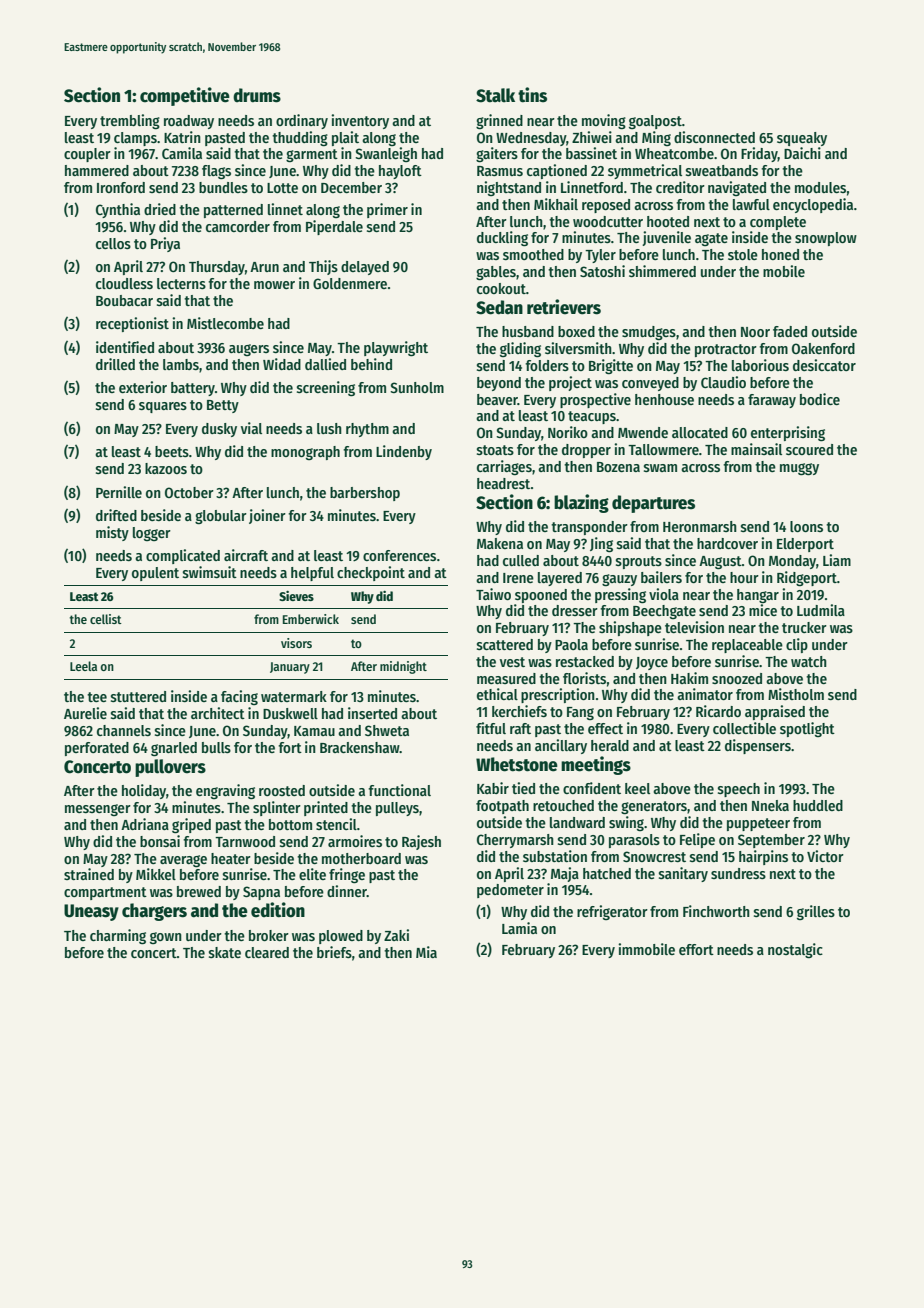 Image resolution: width=924 pixels, height=1308 pixels. What do you see at coordinates (396, 349) in the screenshot?
I see `playwright` at bounding box center [396, 349].
